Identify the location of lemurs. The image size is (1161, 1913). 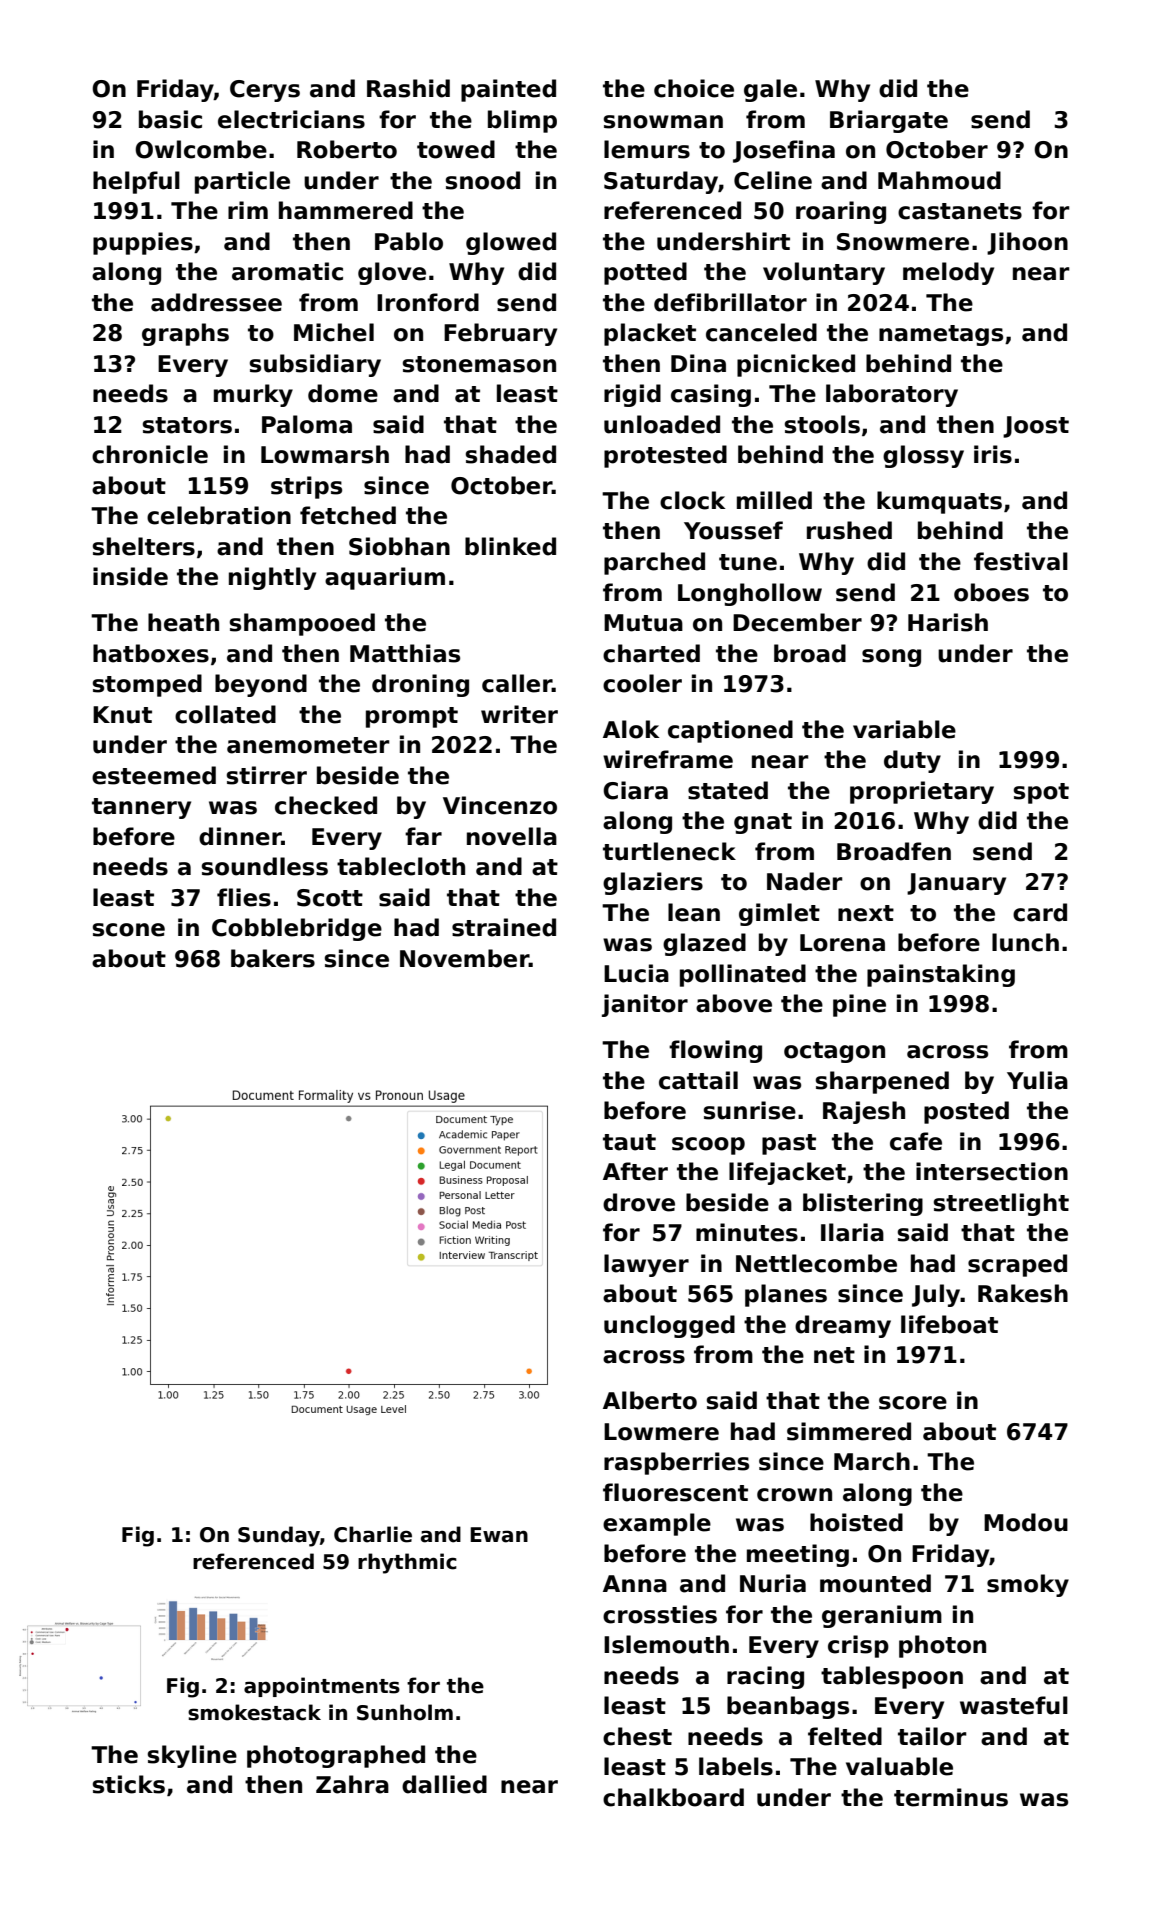
(647, 149).
